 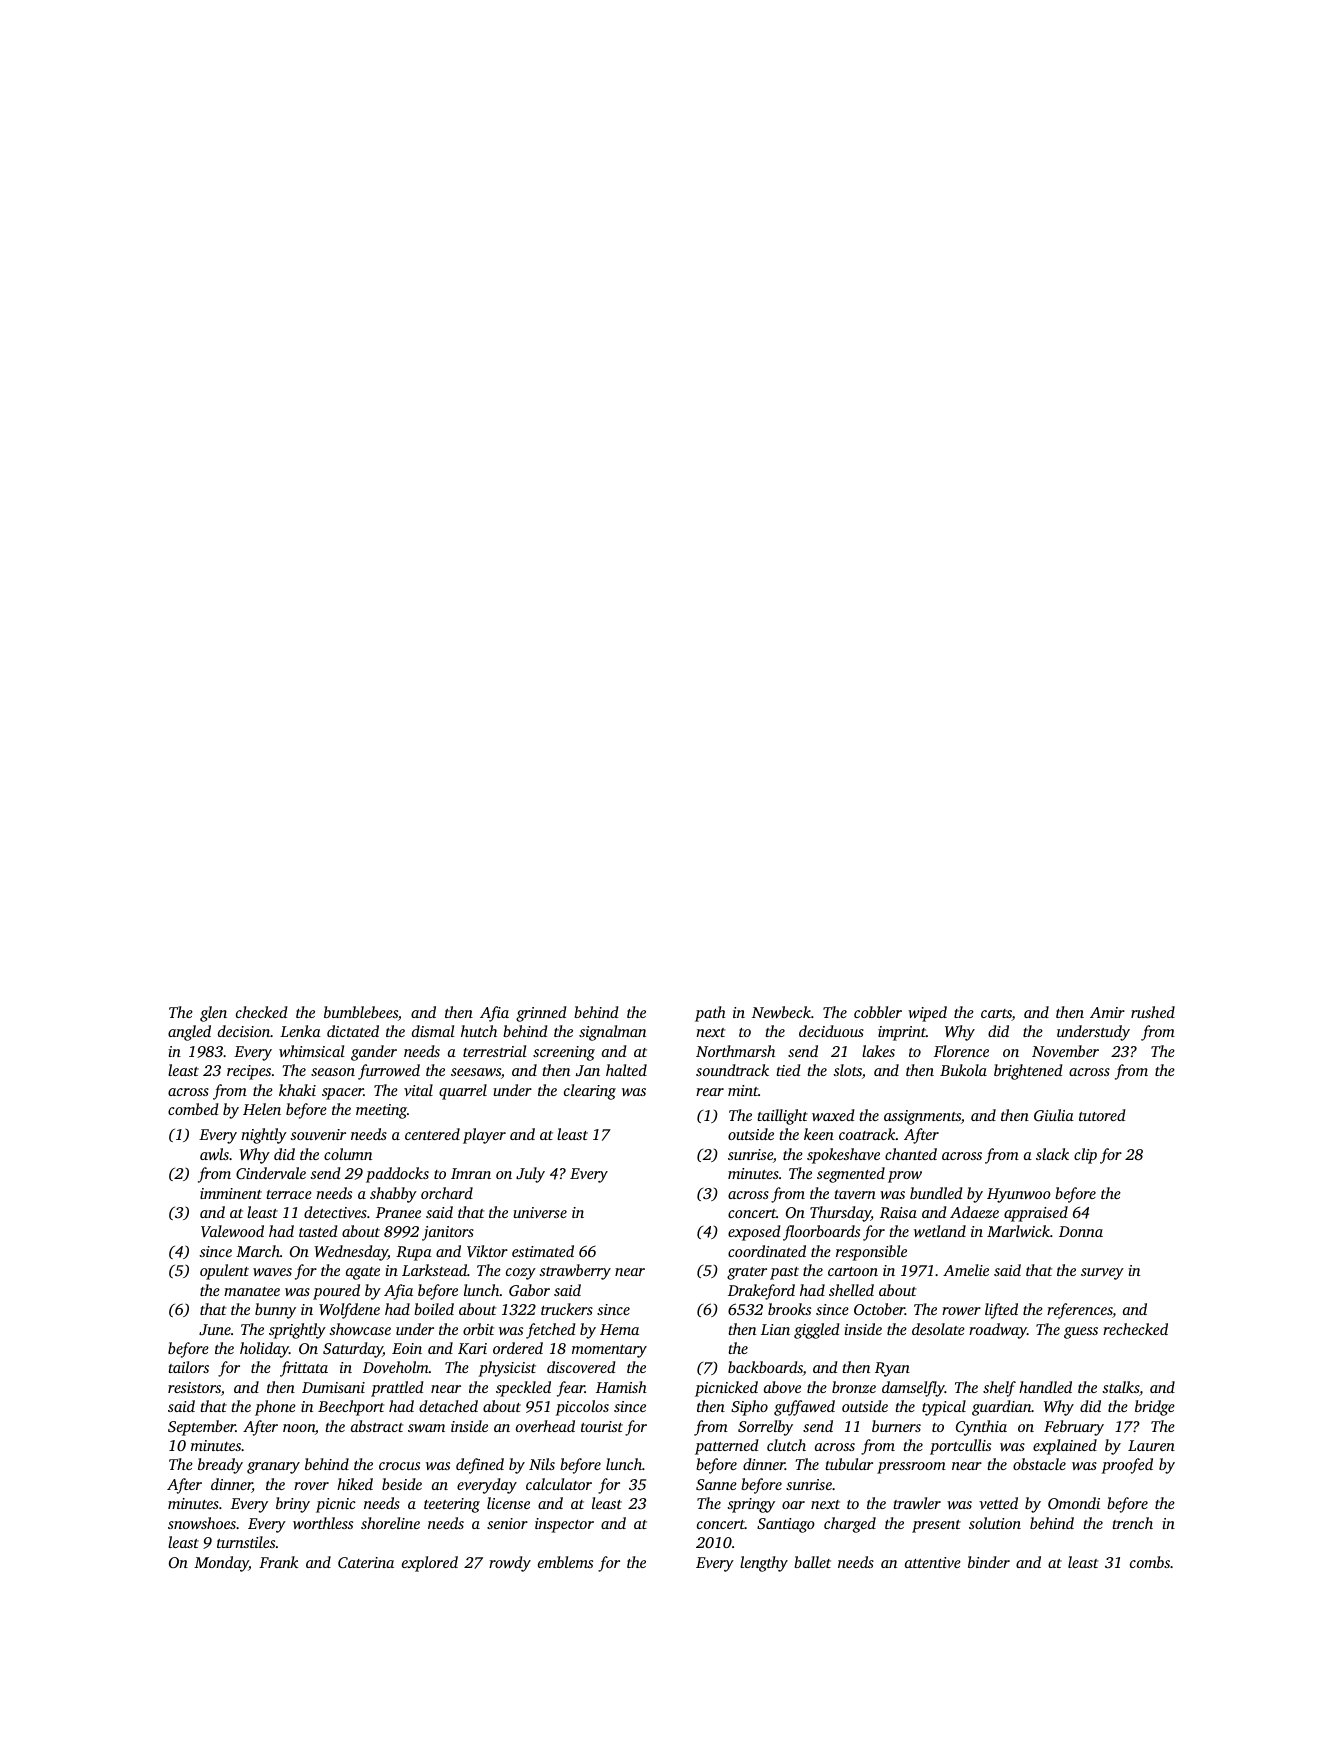 I want to click on Hyunwoo, so click(x=1019, y=1195).
